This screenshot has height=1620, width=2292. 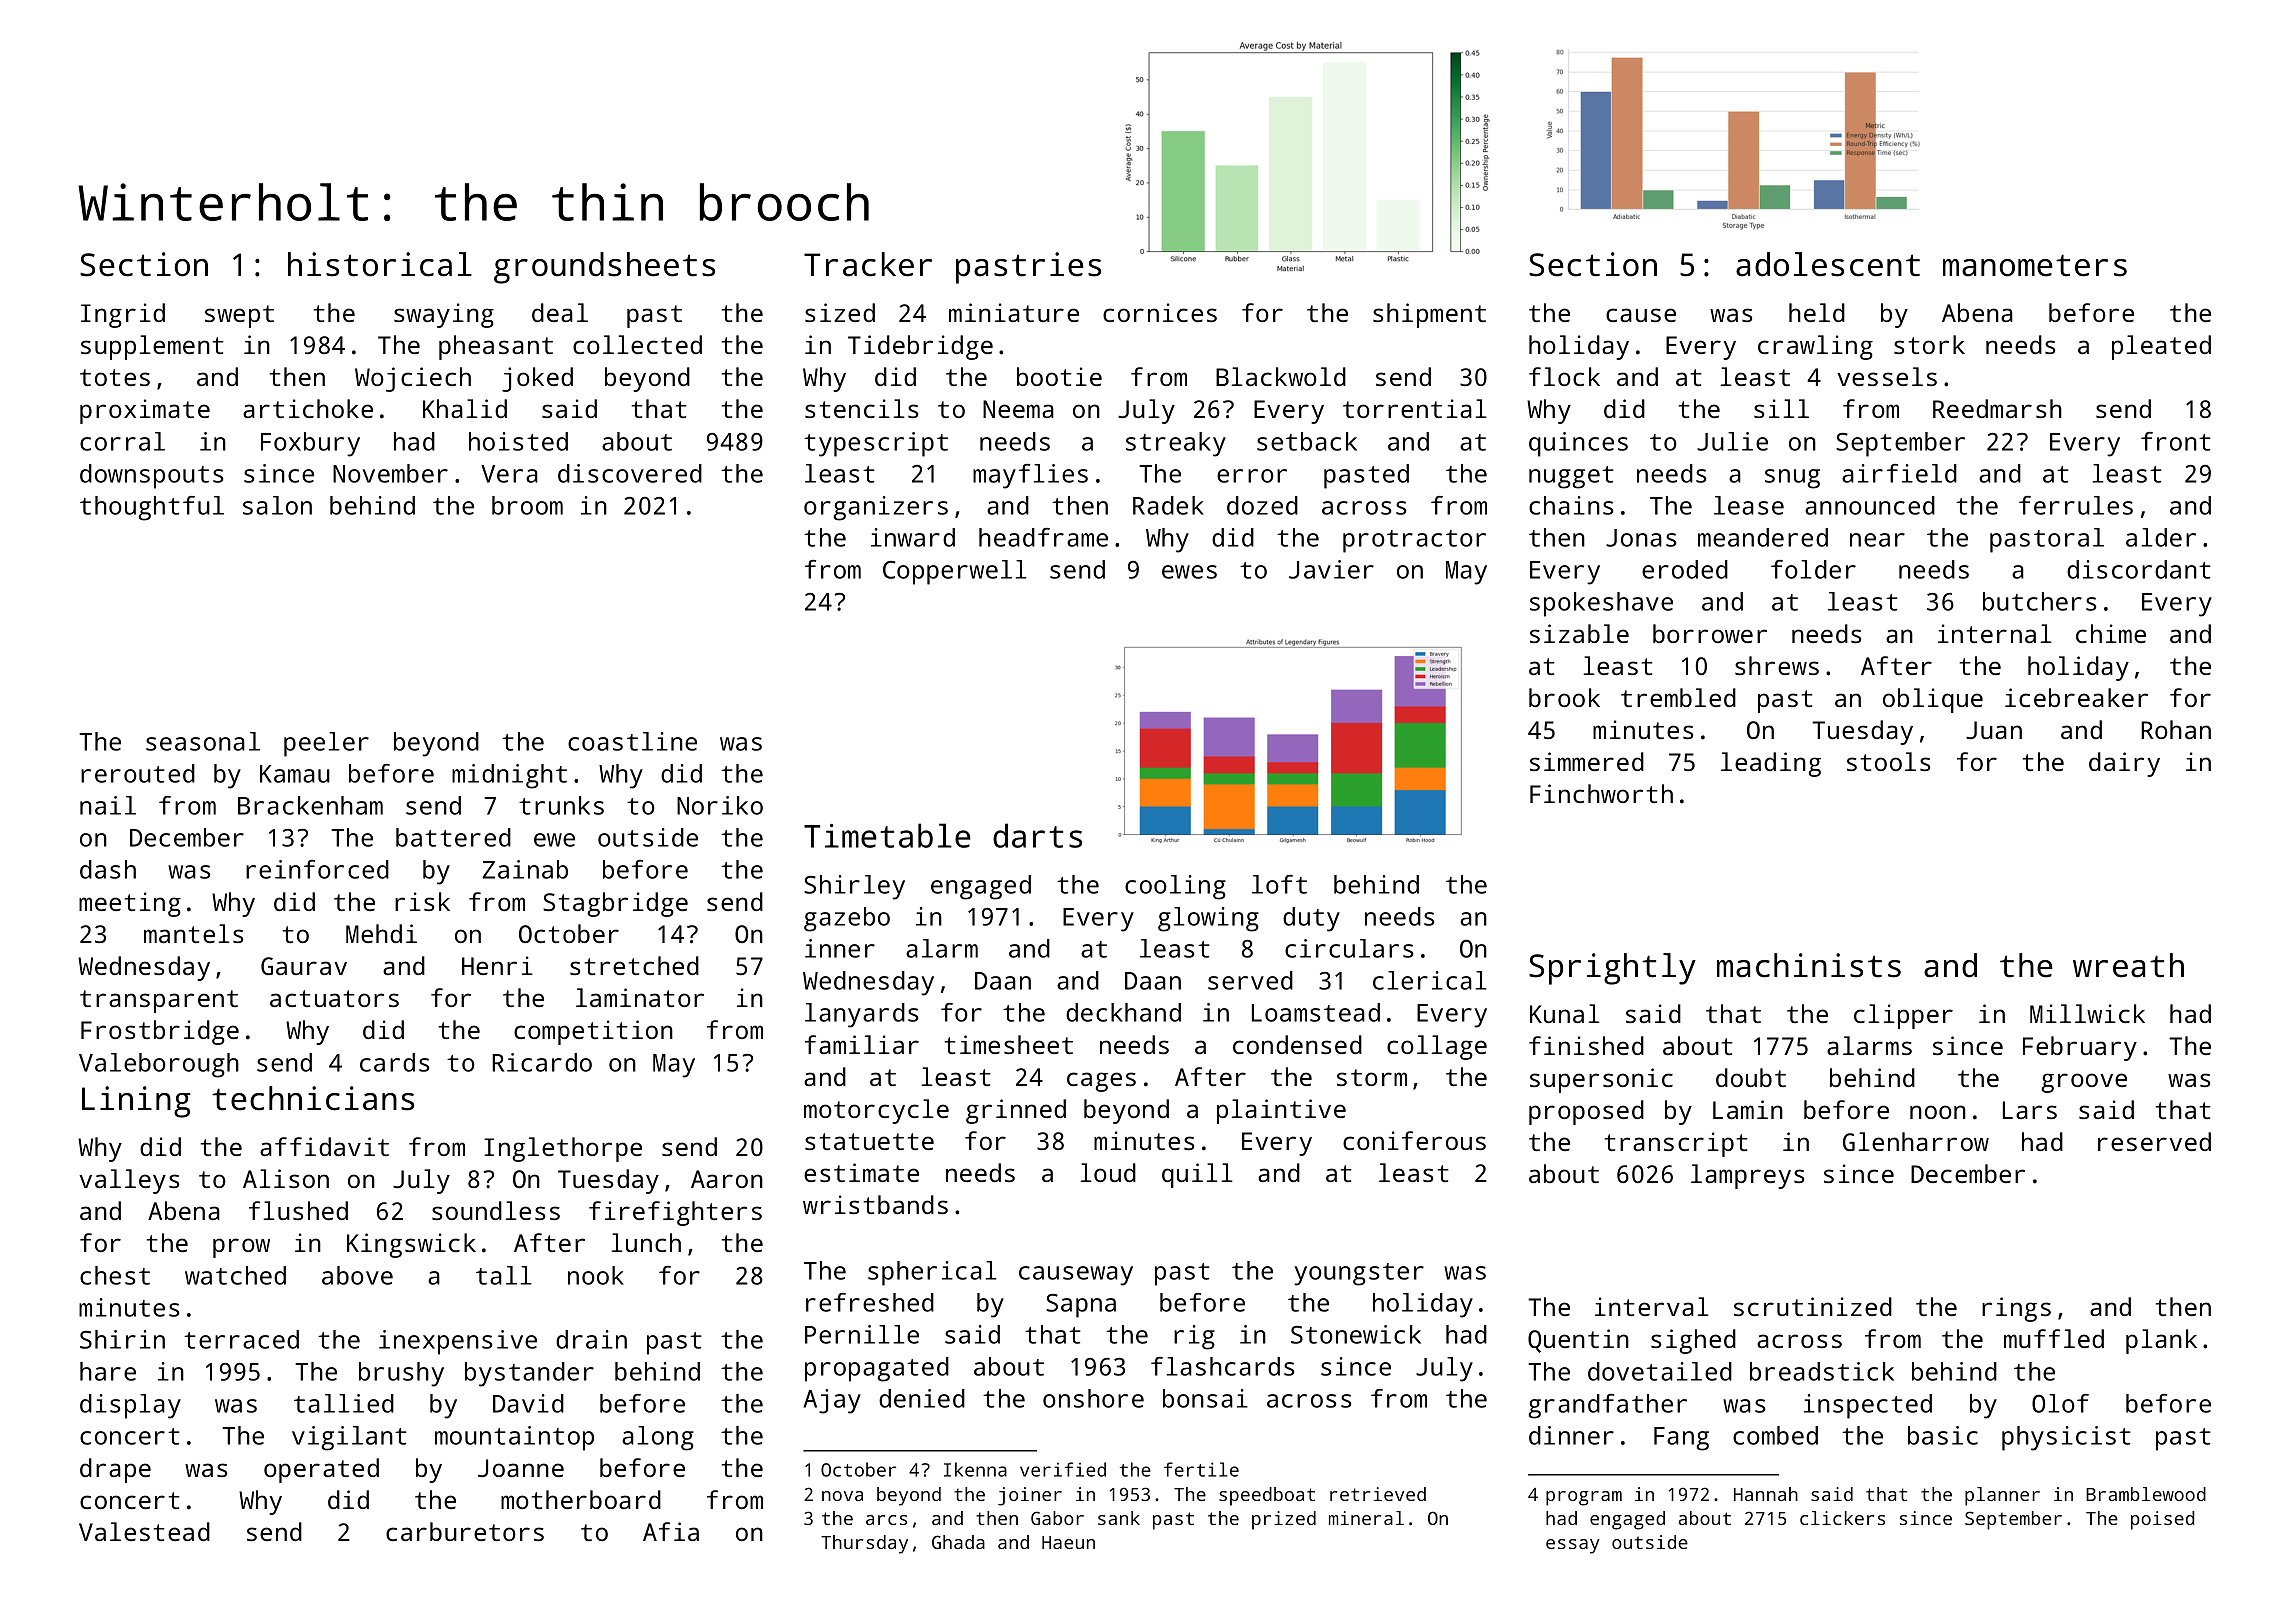 What do you see at coordinates (380, 264) in the screenshot?
I see `historical` at bounding box center [380, 264].
